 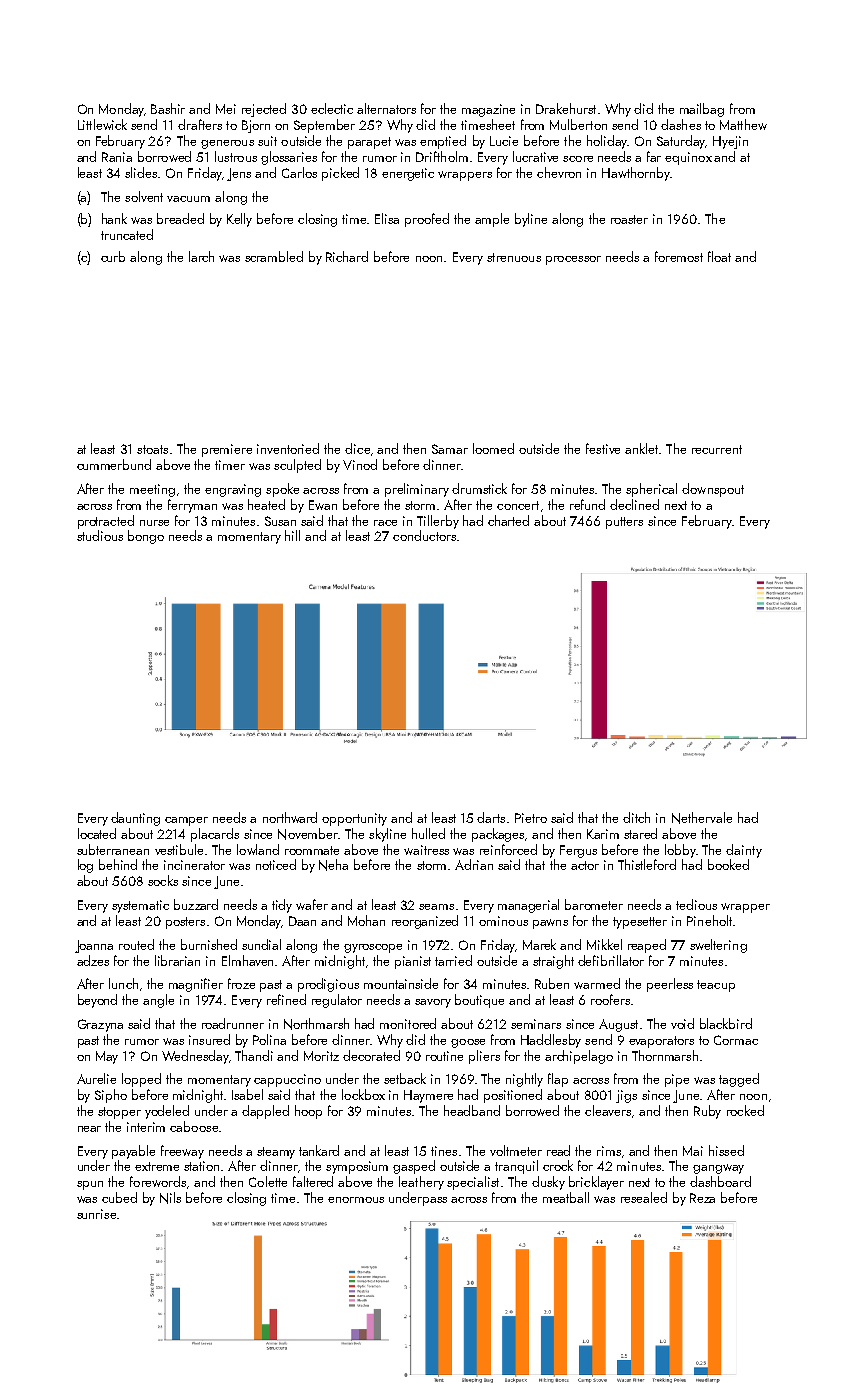 I want to click on insured, so click(x=209, y=1039).
